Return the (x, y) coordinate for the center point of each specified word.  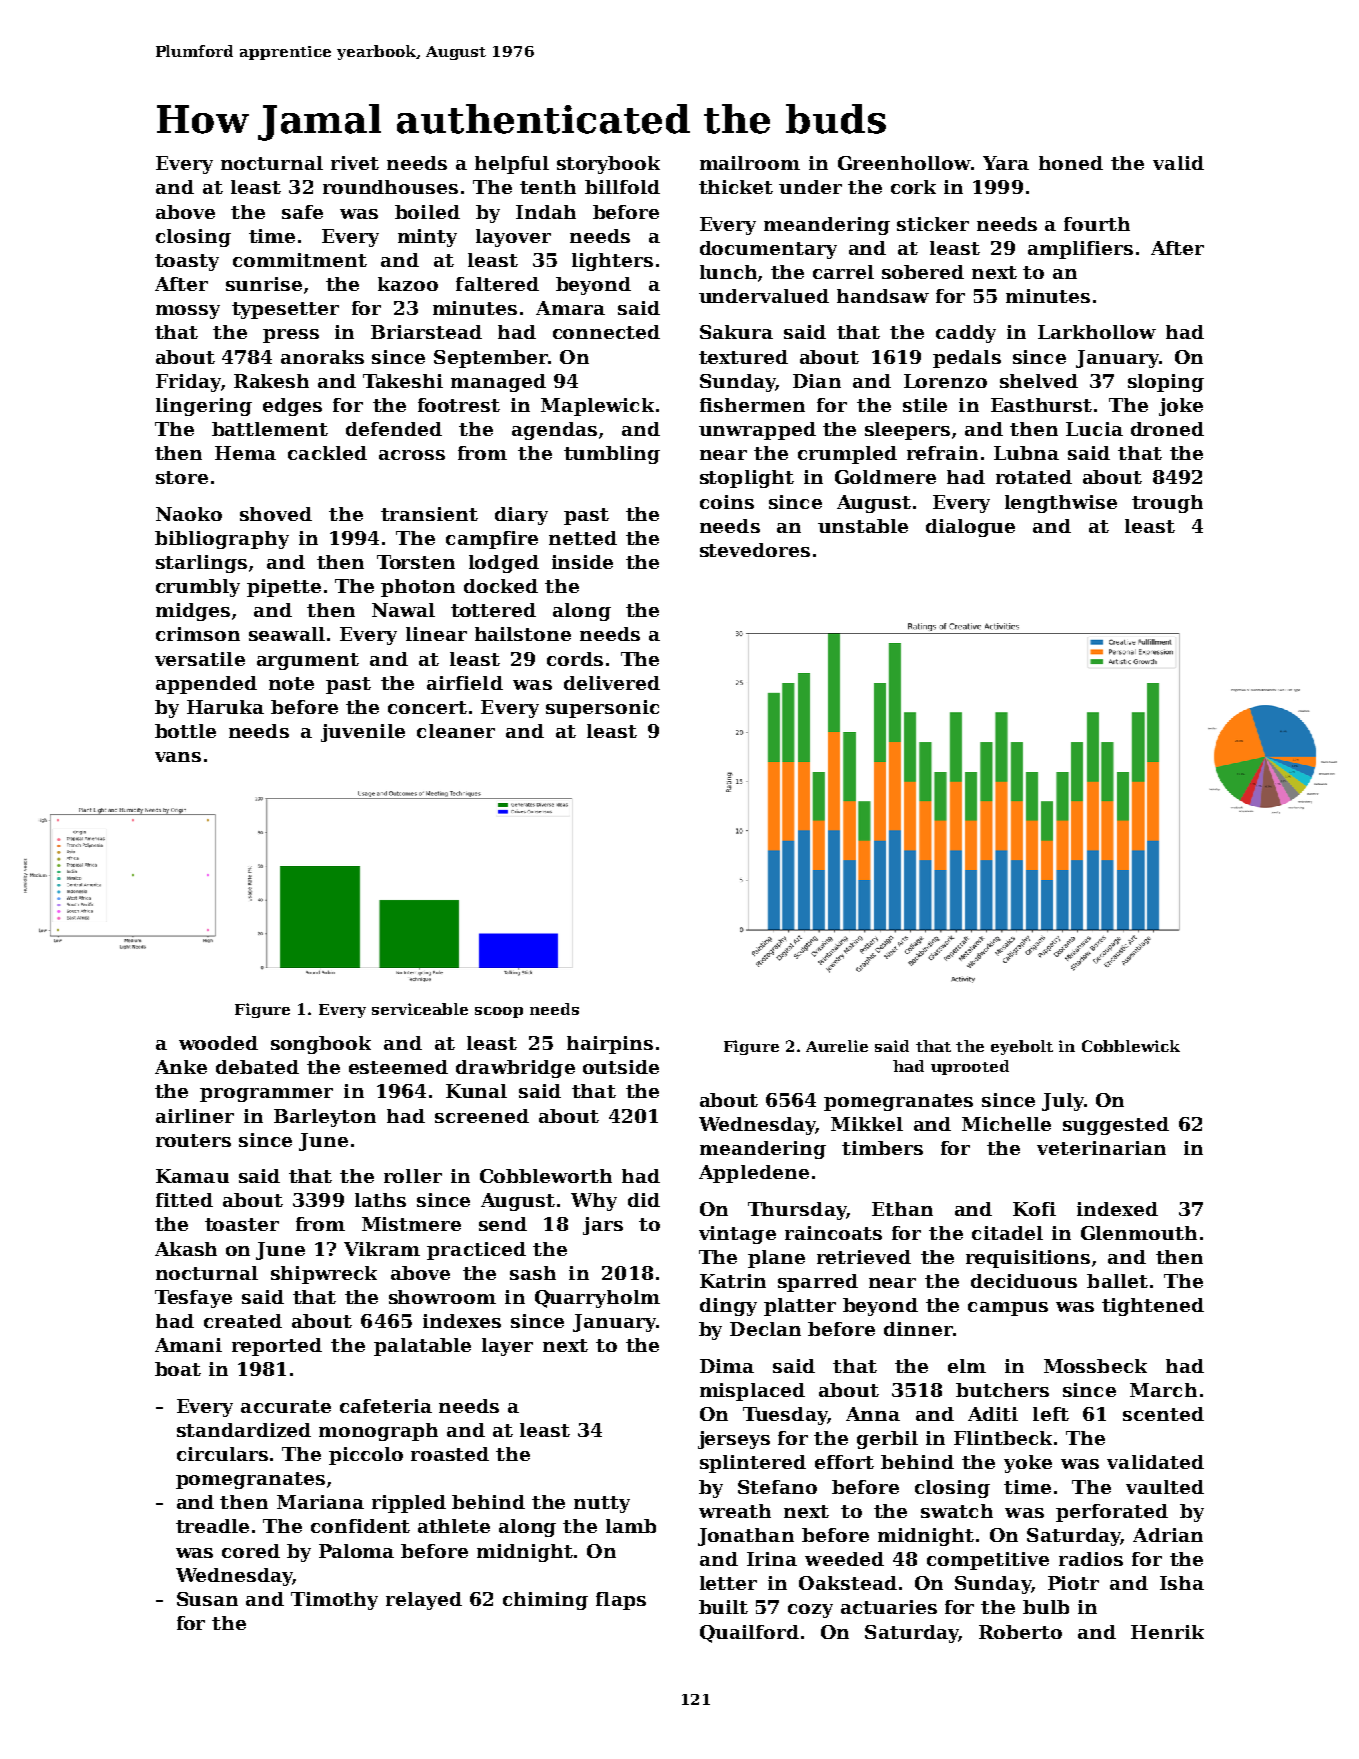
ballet (1117, 1281)
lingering (204, 407)
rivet (355, 163)
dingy (728, 1307)
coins (727, 502)
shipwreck (324, 1275)
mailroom (750, 163)
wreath (735, 1511)
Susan (207, 1599)
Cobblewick (1131, 1046)
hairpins (610, 1045)
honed (1071, 163)
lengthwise (1061, 504)
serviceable (420, 1009)
